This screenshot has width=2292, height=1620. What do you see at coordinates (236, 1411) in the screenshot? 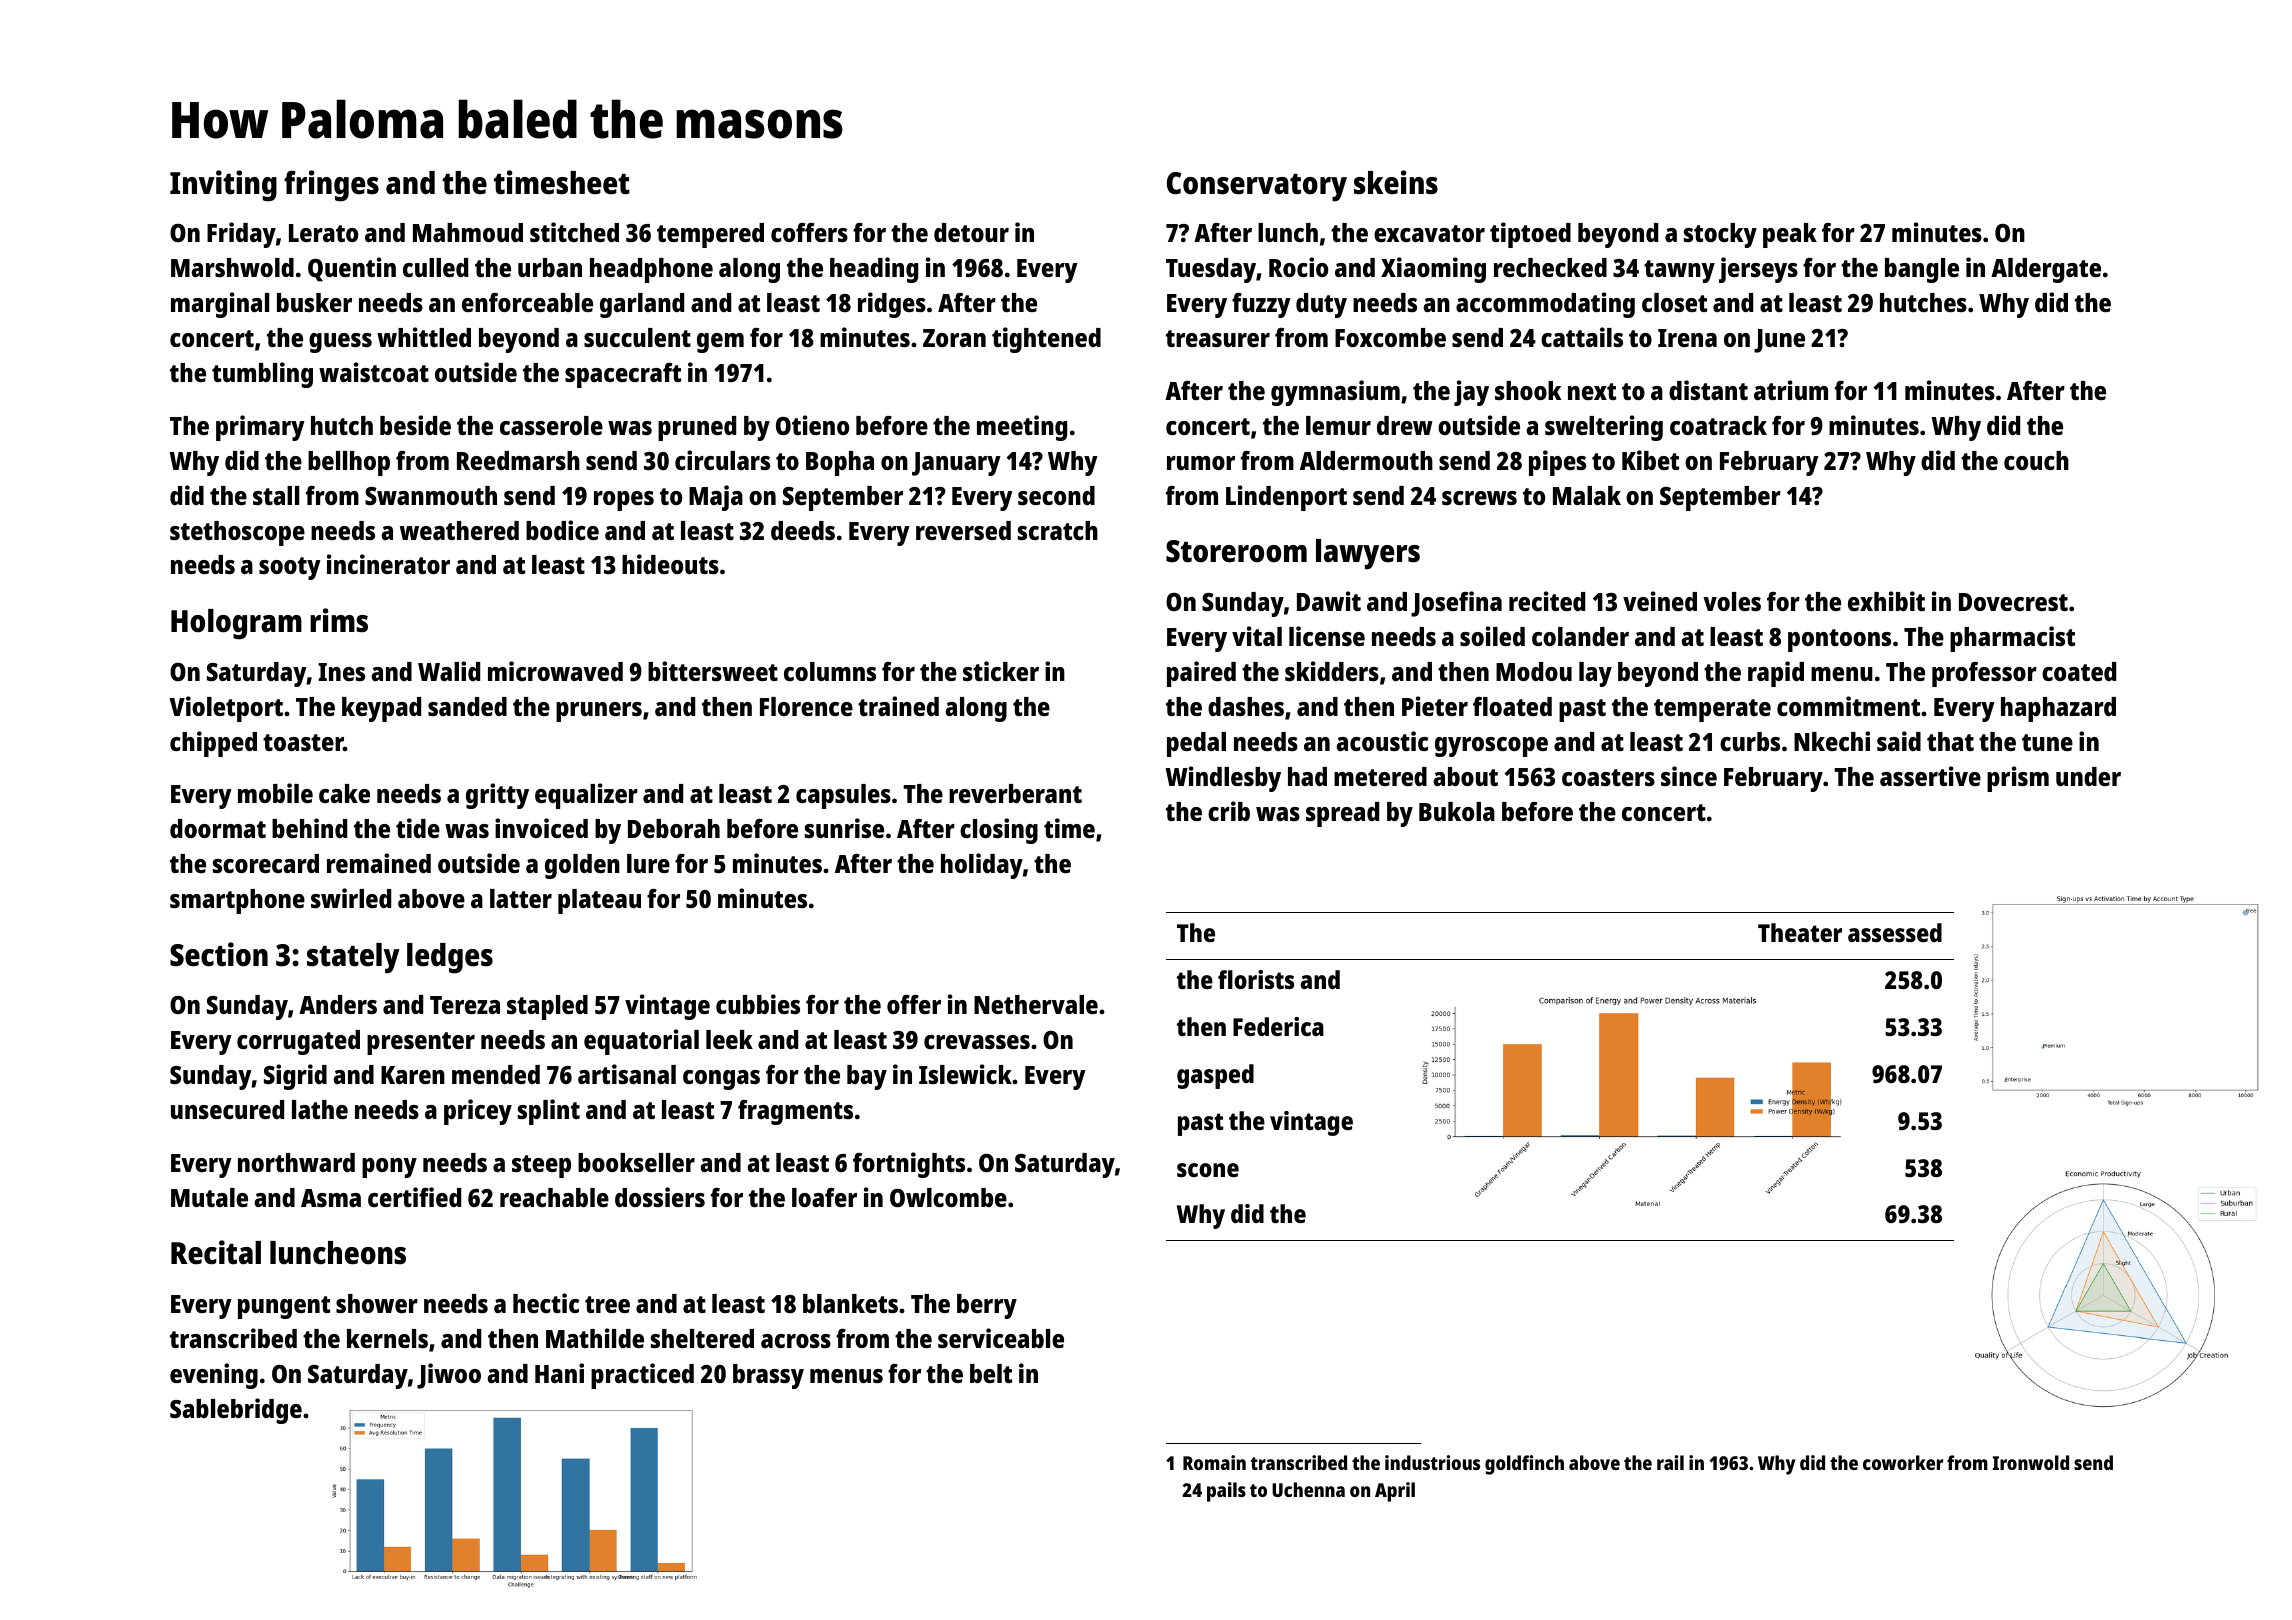
I see `Sablebridge` at bounding box center [236, 1411].
